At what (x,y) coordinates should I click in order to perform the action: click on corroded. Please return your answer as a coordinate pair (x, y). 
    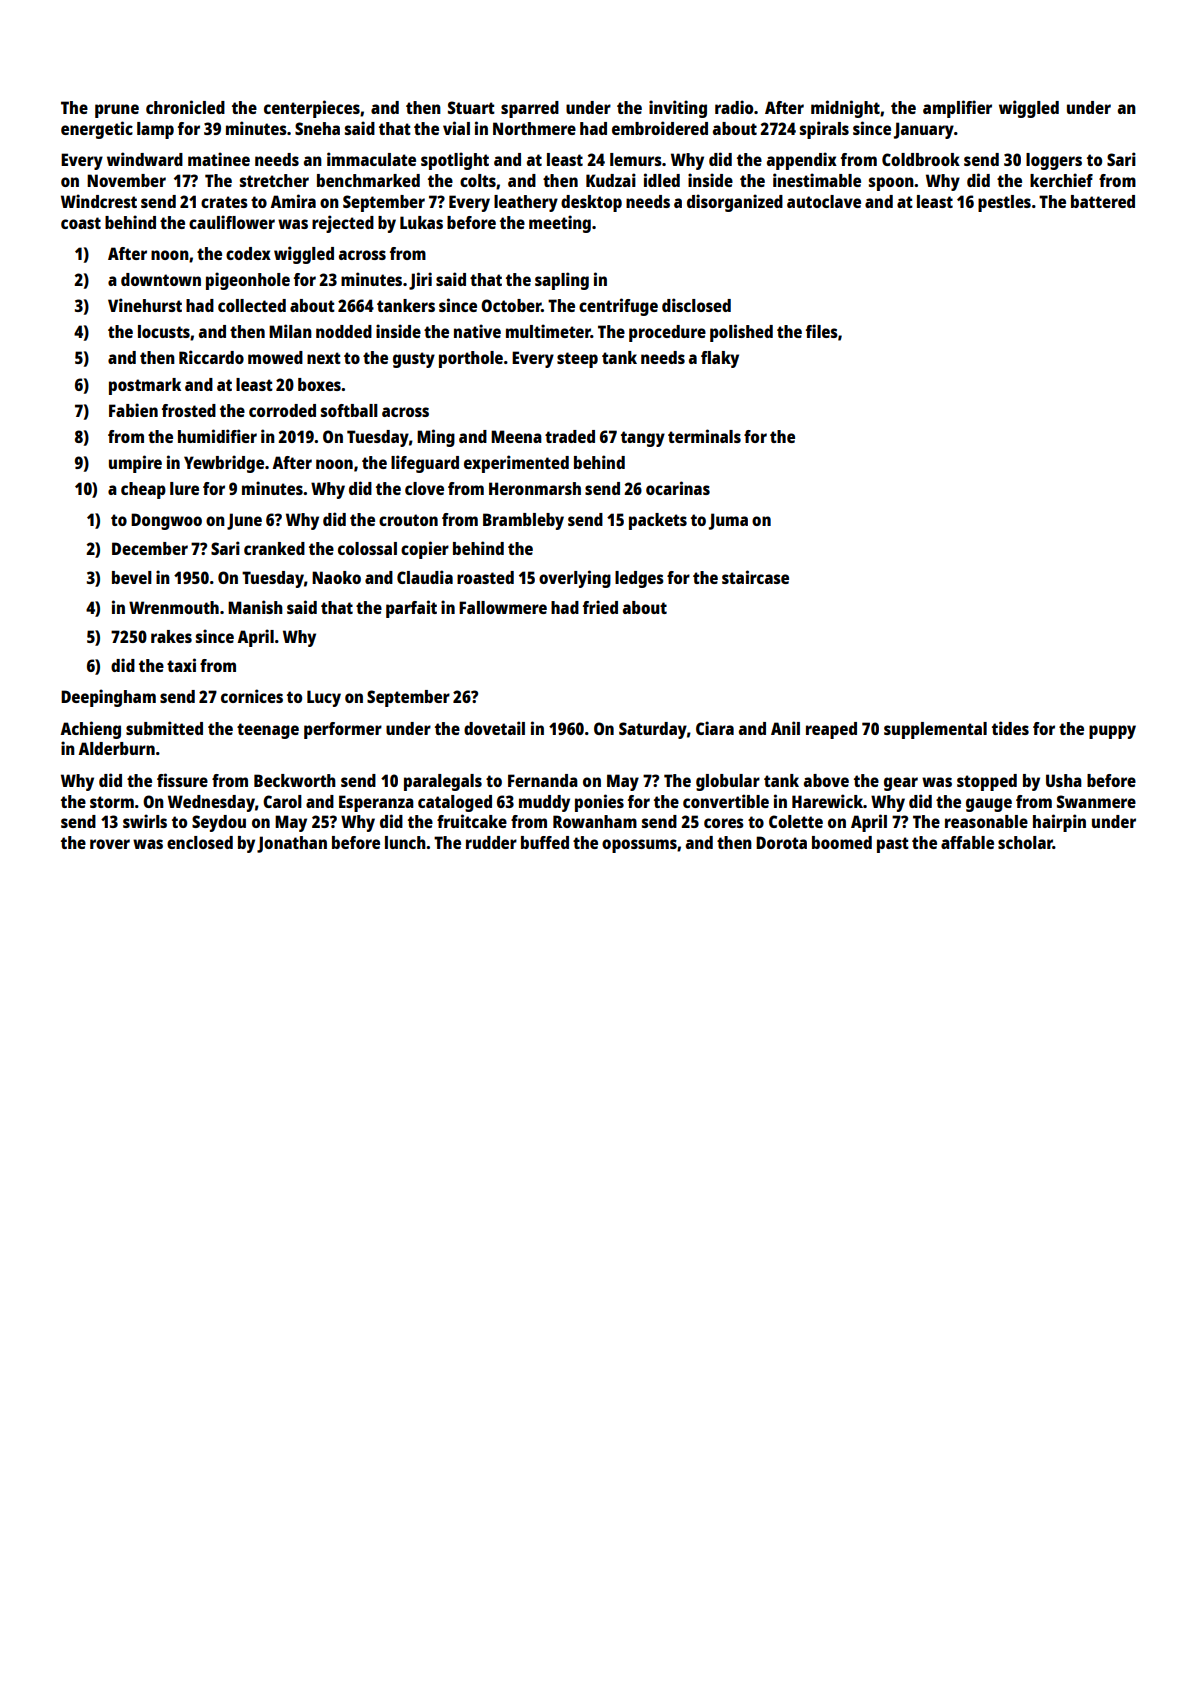
    Looking at the image, I should click on (282, 410).
